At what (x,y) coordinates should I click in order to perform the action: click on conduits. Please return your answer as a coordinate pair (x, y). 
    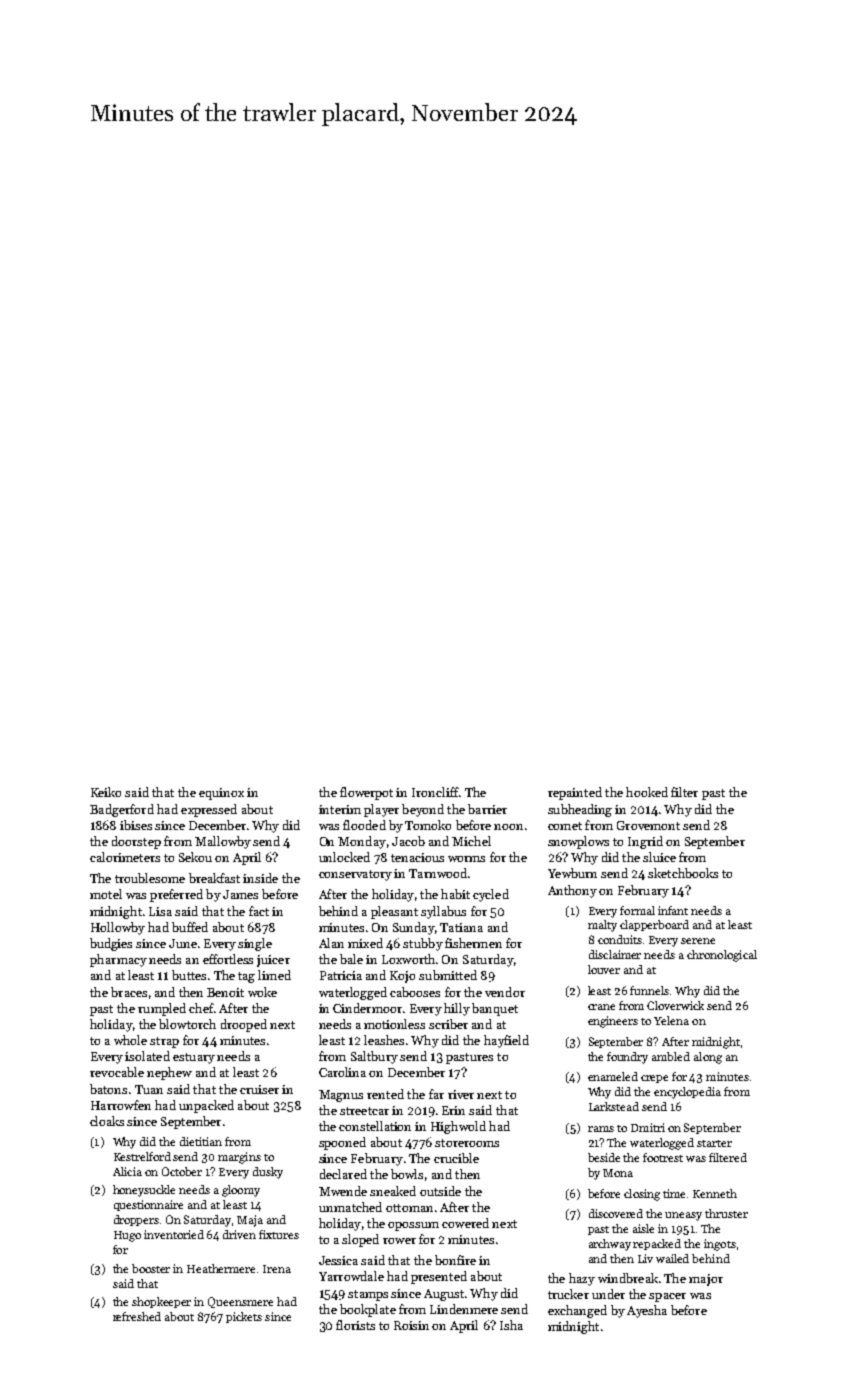
    Looking at the image, I should click on (620, 939).
